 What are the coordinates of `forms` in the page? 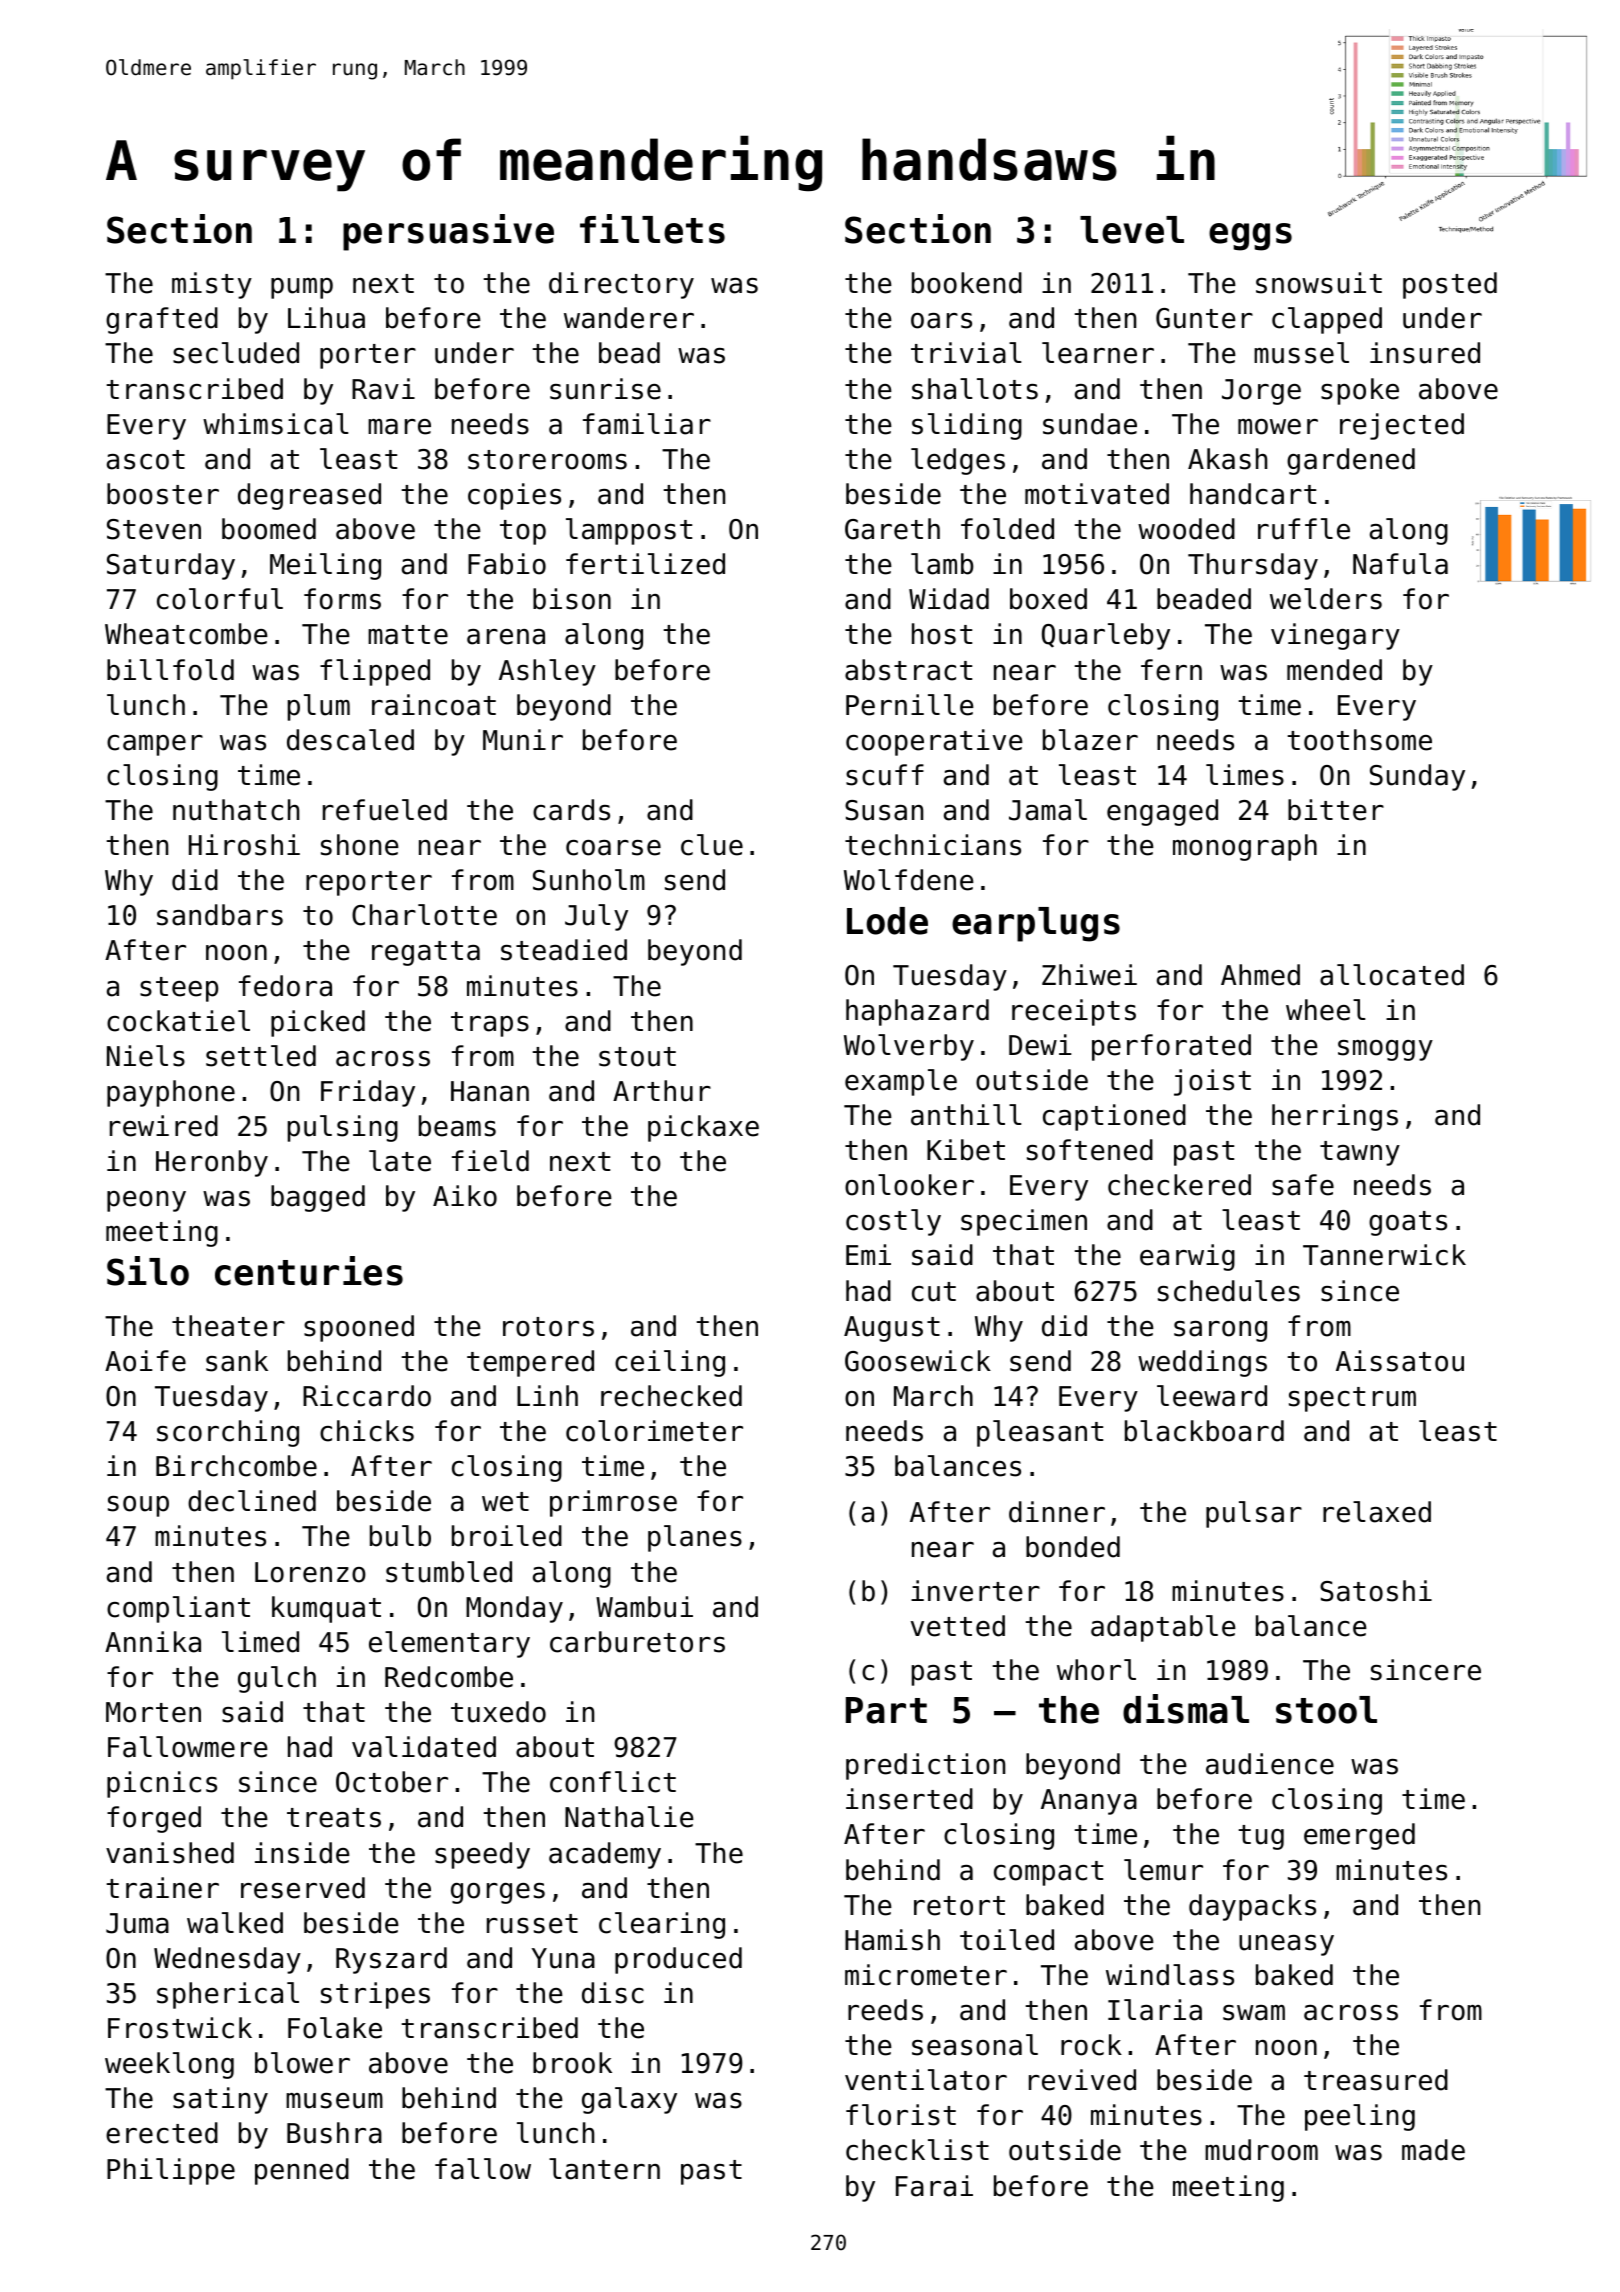 It's located at (342, 599).
